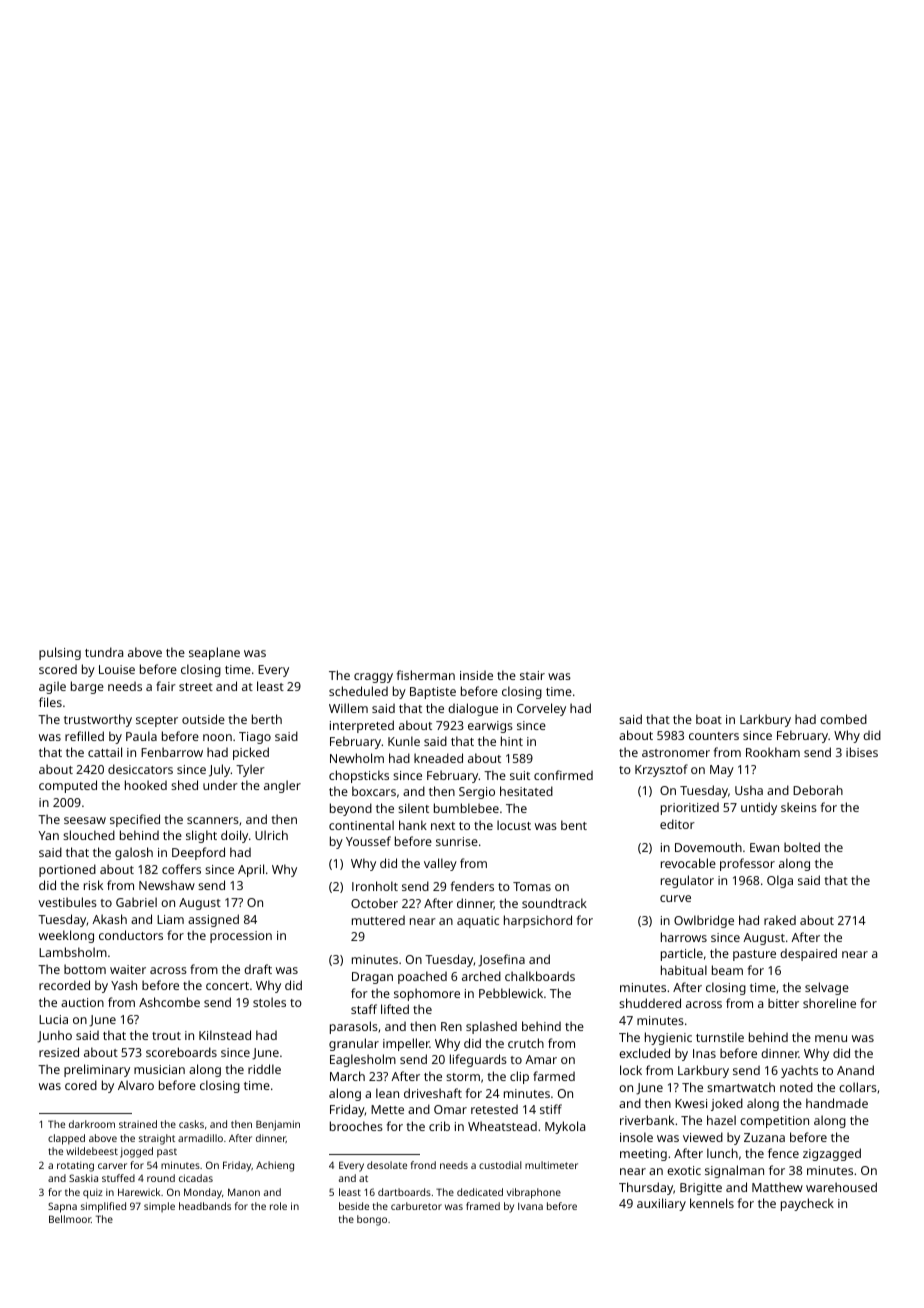 The width and height of the page is (924, 1308). I want to click on Bellmoor, so click(70, 1219).
